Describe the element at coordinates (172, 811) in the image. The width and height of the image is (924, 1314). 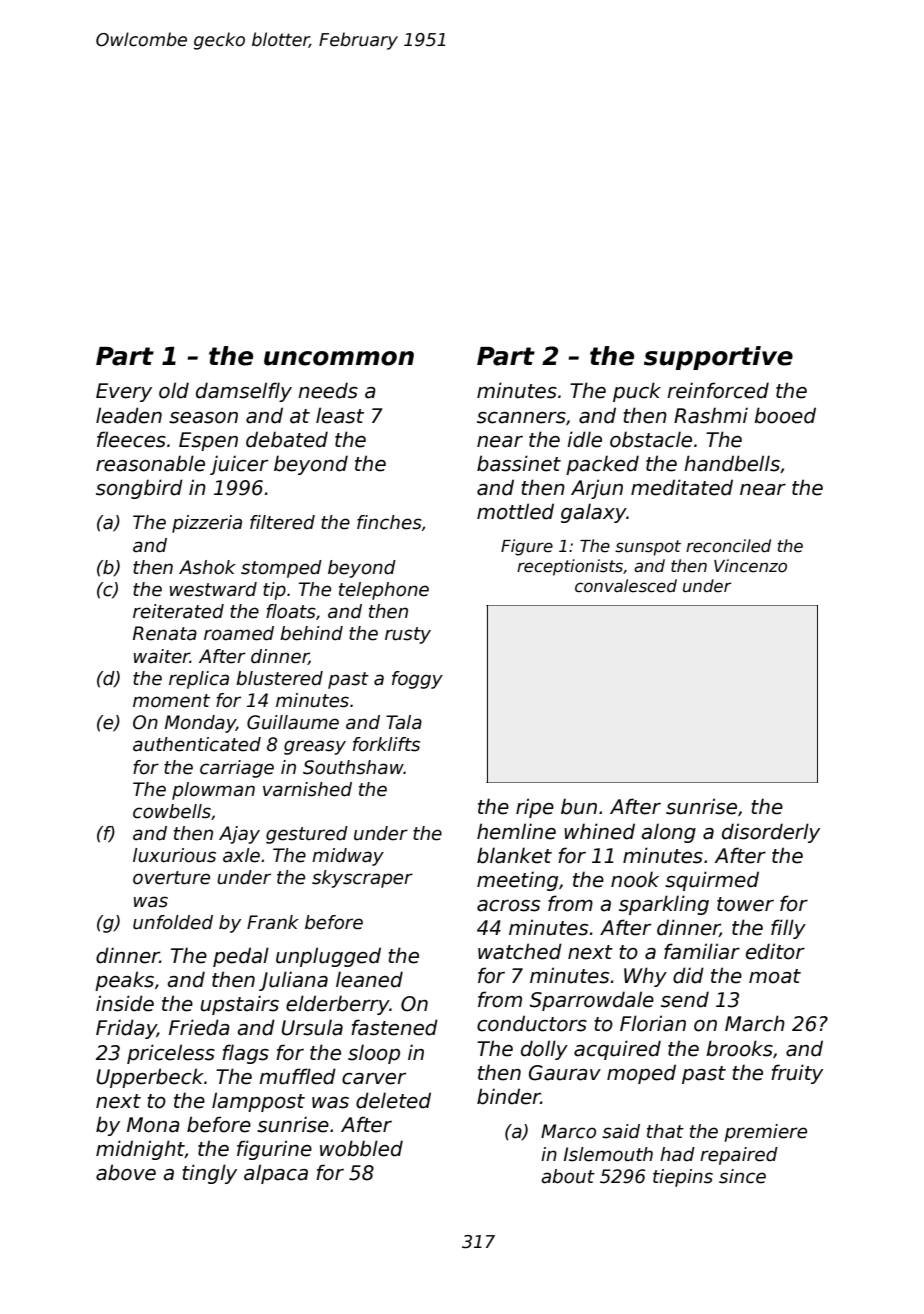
I see `cowbells` at that location.
